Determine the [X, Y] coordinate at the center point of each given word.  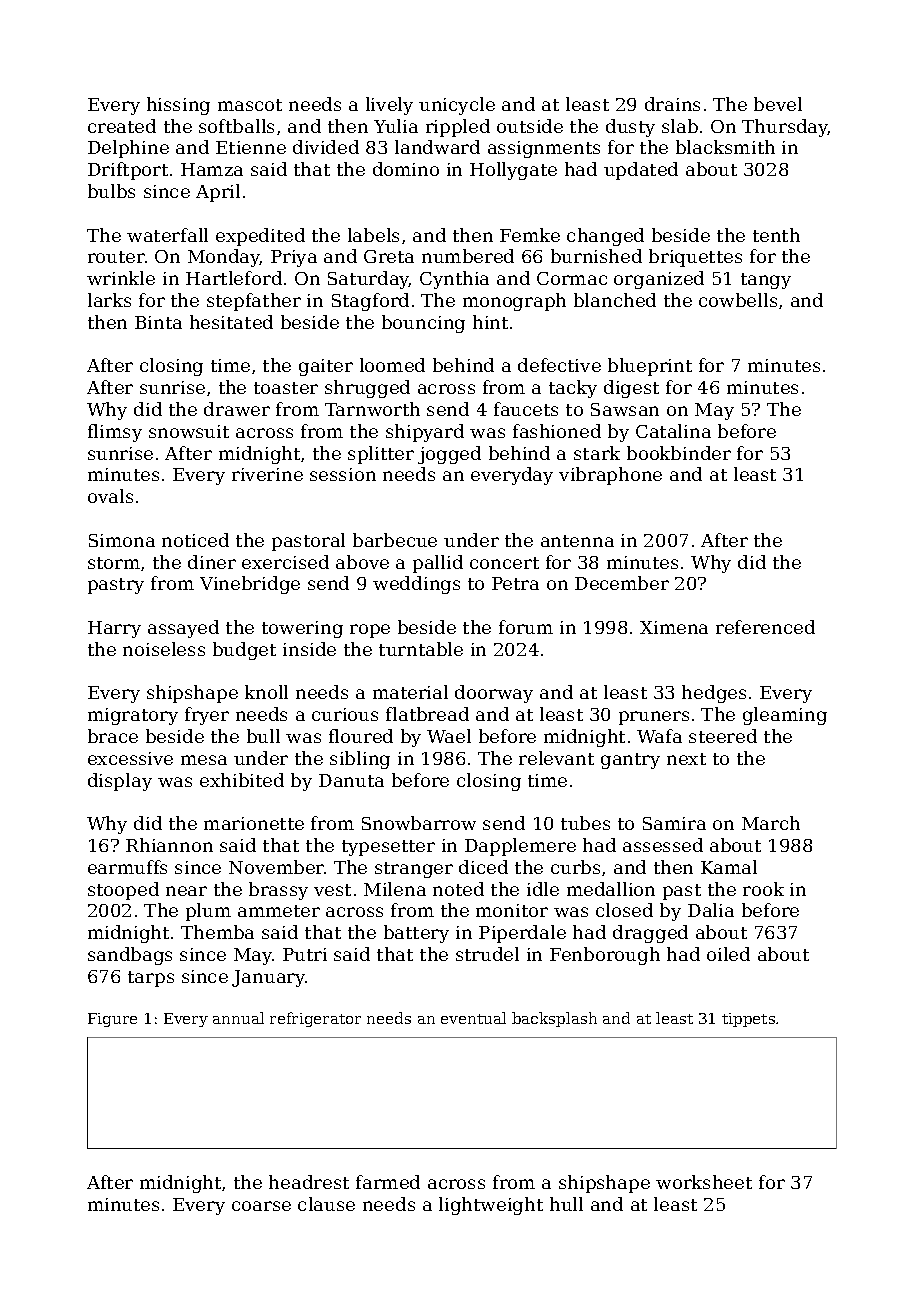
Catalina [673, 431]
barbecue [395, 540]
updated [641, 171]
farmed [388, 1182]
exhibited [242, 780]
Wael [449, 736]
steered [723, 736]
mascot [250, 105]
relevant [556, 758]
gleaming [785, 716]
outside [530, 126]
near [186, 891]
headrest [309, 1182]
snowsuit [189, 431]
